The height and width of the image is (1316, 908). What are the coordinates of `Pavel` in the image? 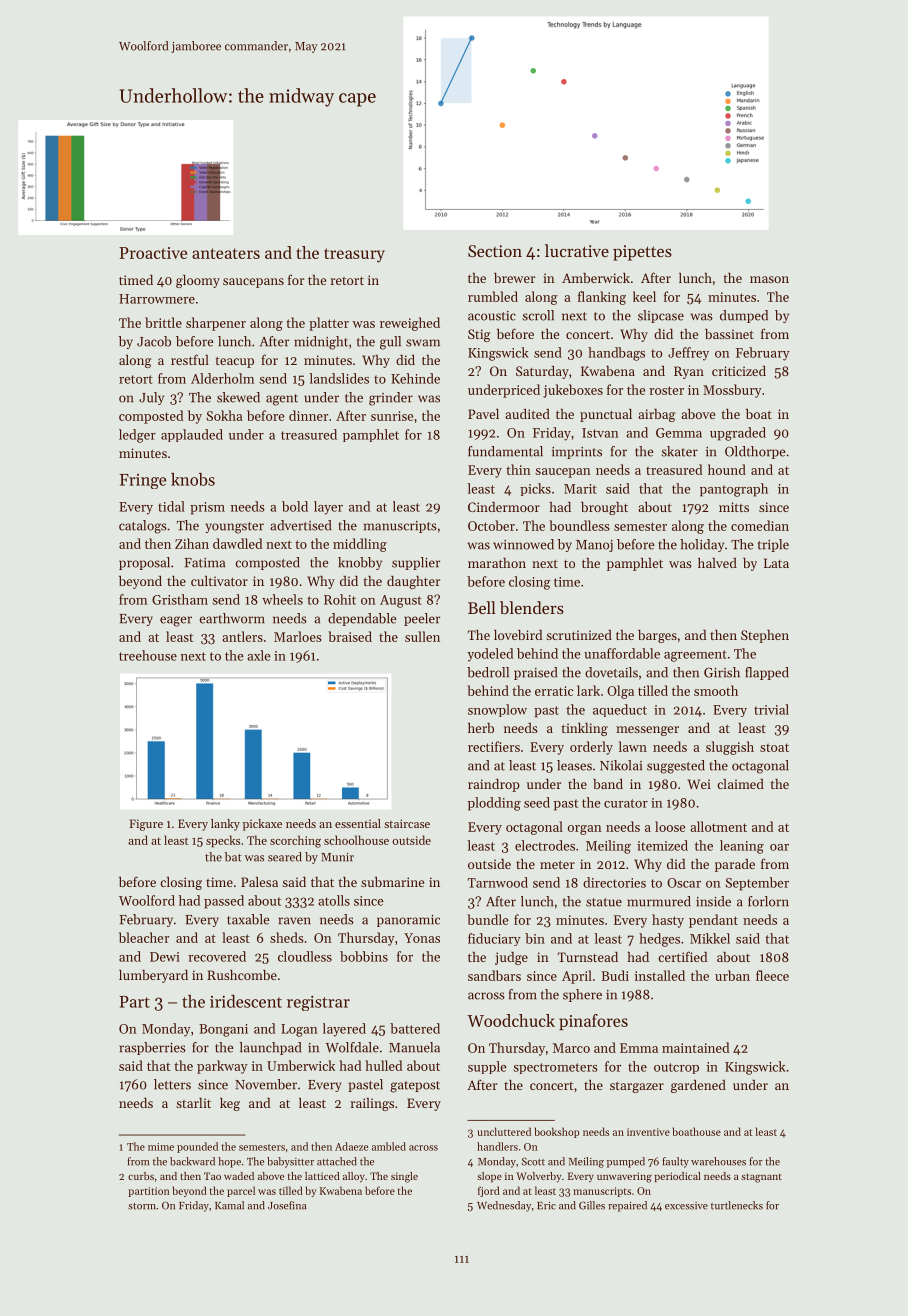 It's located at (483, 413).
